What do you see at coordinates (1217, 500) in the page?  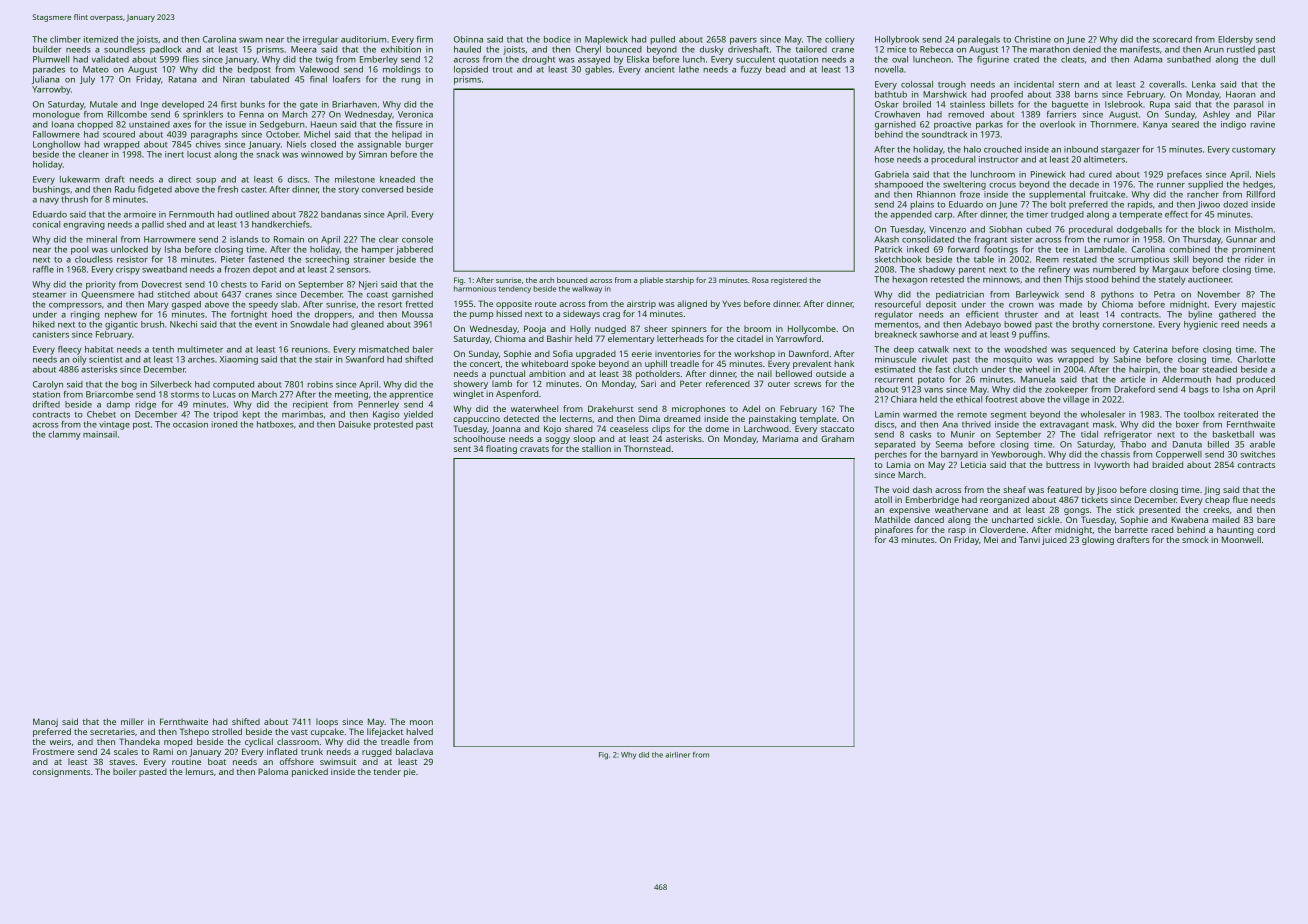 I see `cheap` at bounding box center [1217, 500].
